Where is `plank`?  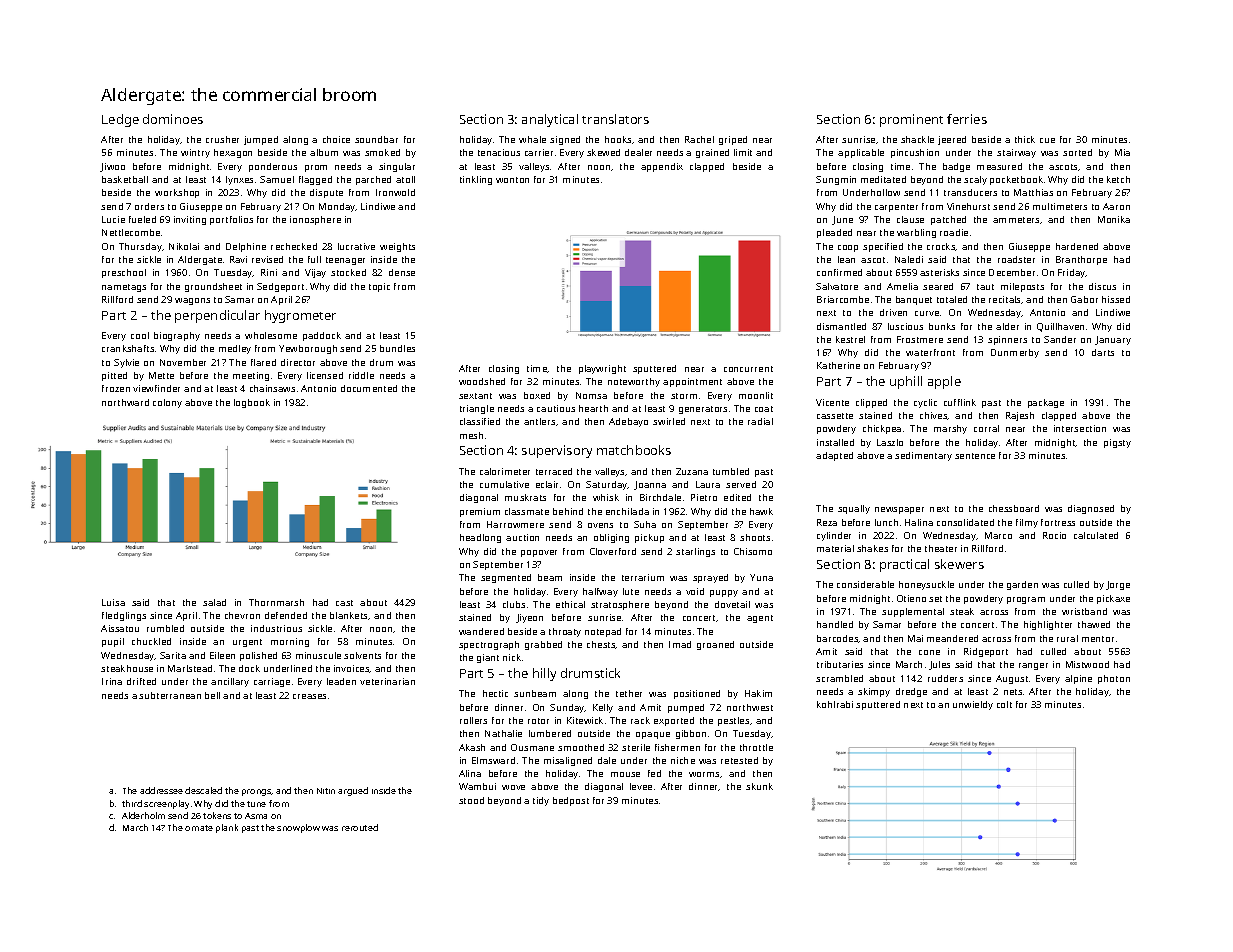 plank is located at coordinates (227, 828).
